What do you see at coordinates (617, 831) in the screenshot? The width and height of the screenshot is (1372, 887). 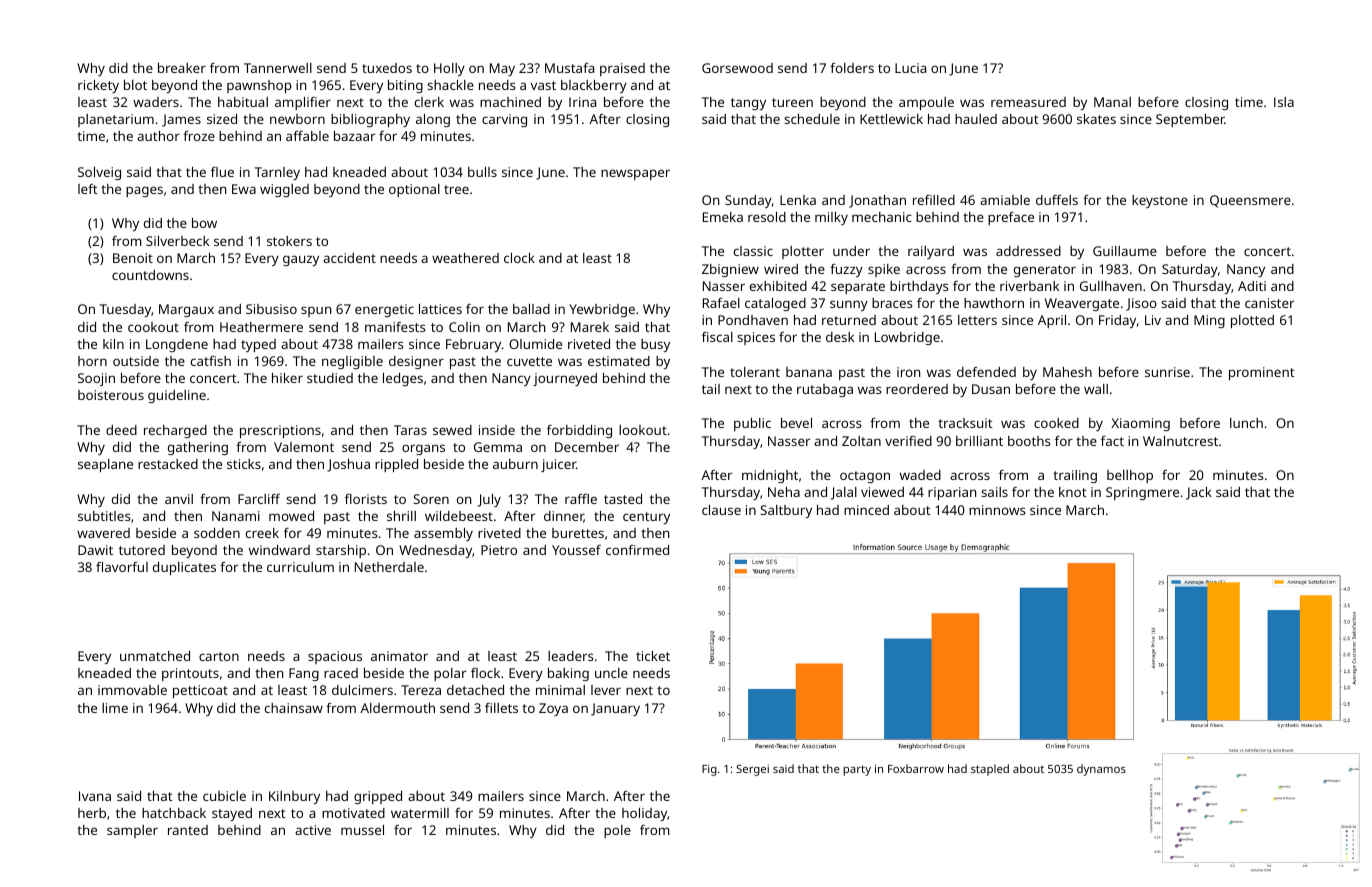 I see `pole` at bounding box center [617, 831].
